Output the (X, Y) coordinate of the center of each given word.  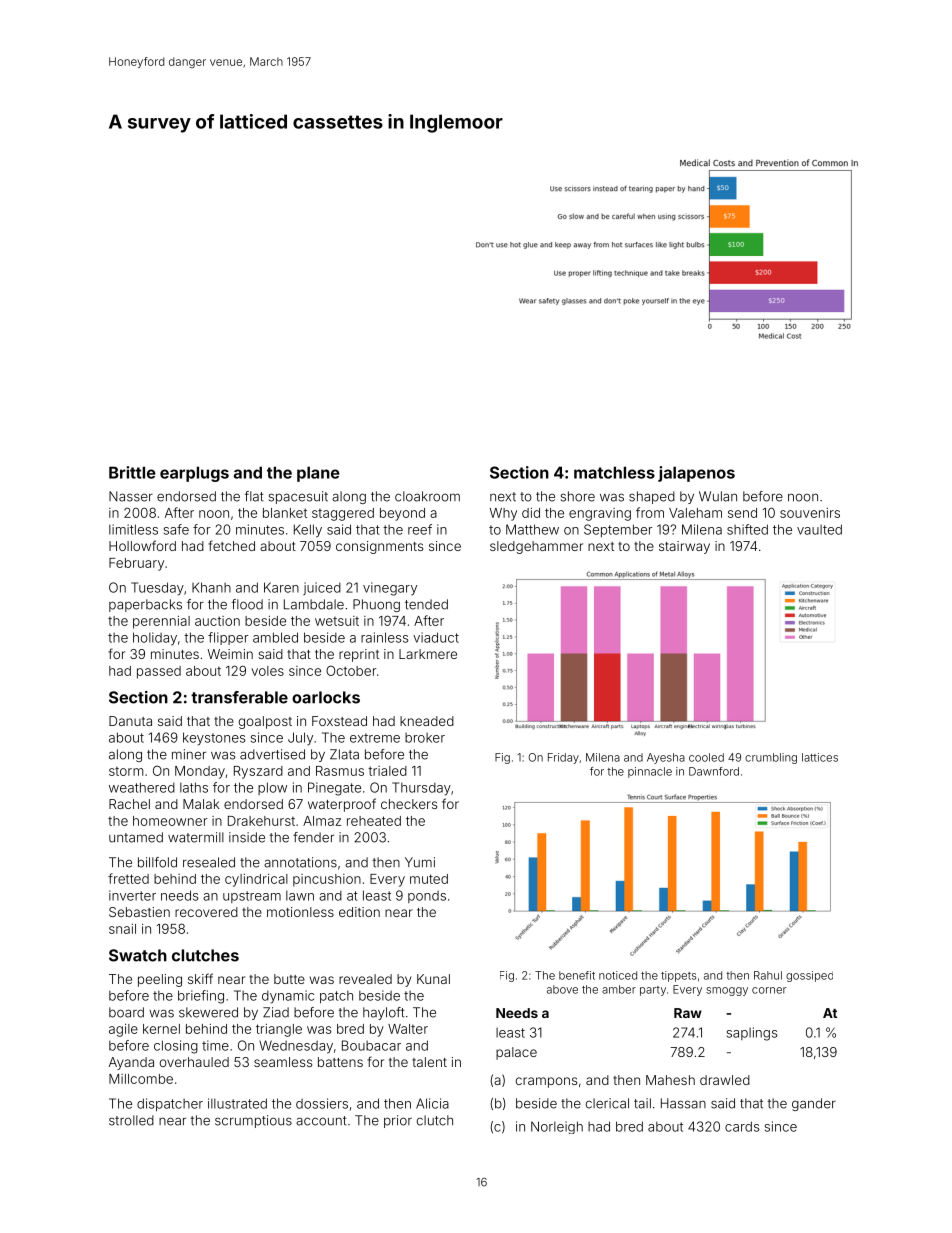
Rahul (768, 975)
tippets (678, 976)
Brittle (132, 472)
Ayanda (131, 1063)
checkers (409, 804)
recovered (206, 912)
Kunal (433, 979)
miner (189, 754)
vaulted (819, 529)
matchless (614, 472)
